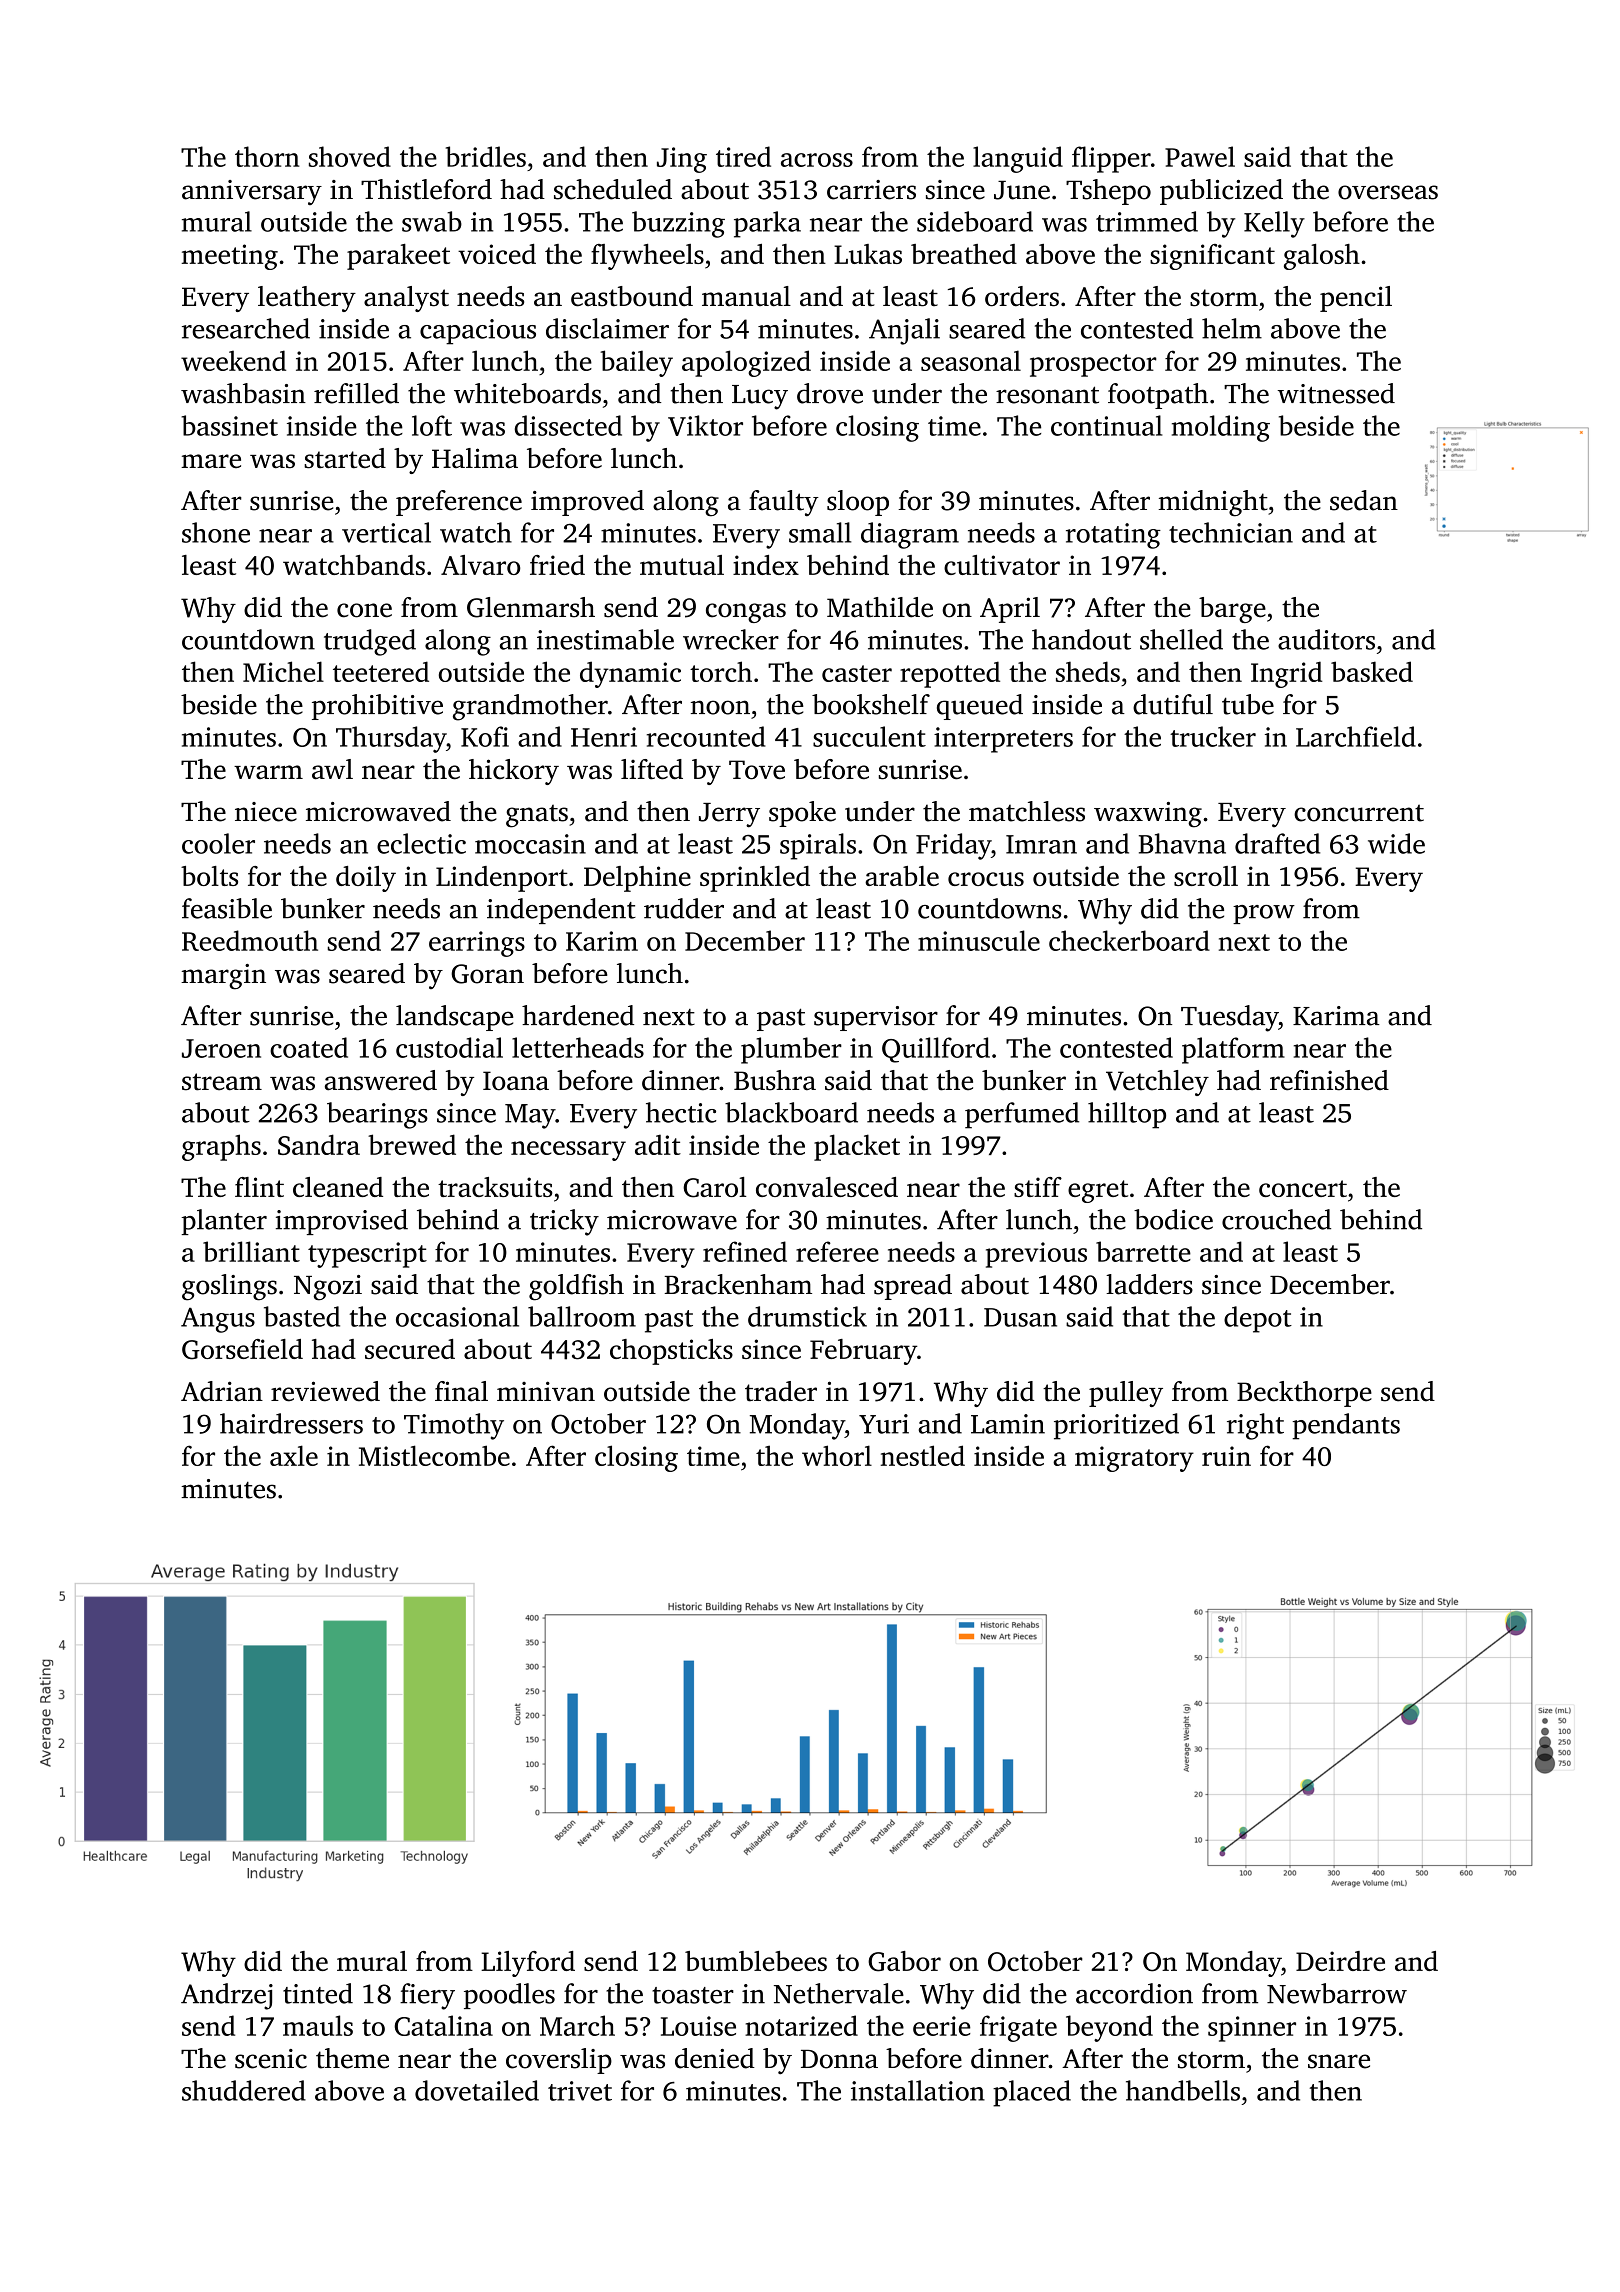  What do you see at coordinates (705, 425) in the page?
I see `Viktor` at bounding box center [705, 425].
